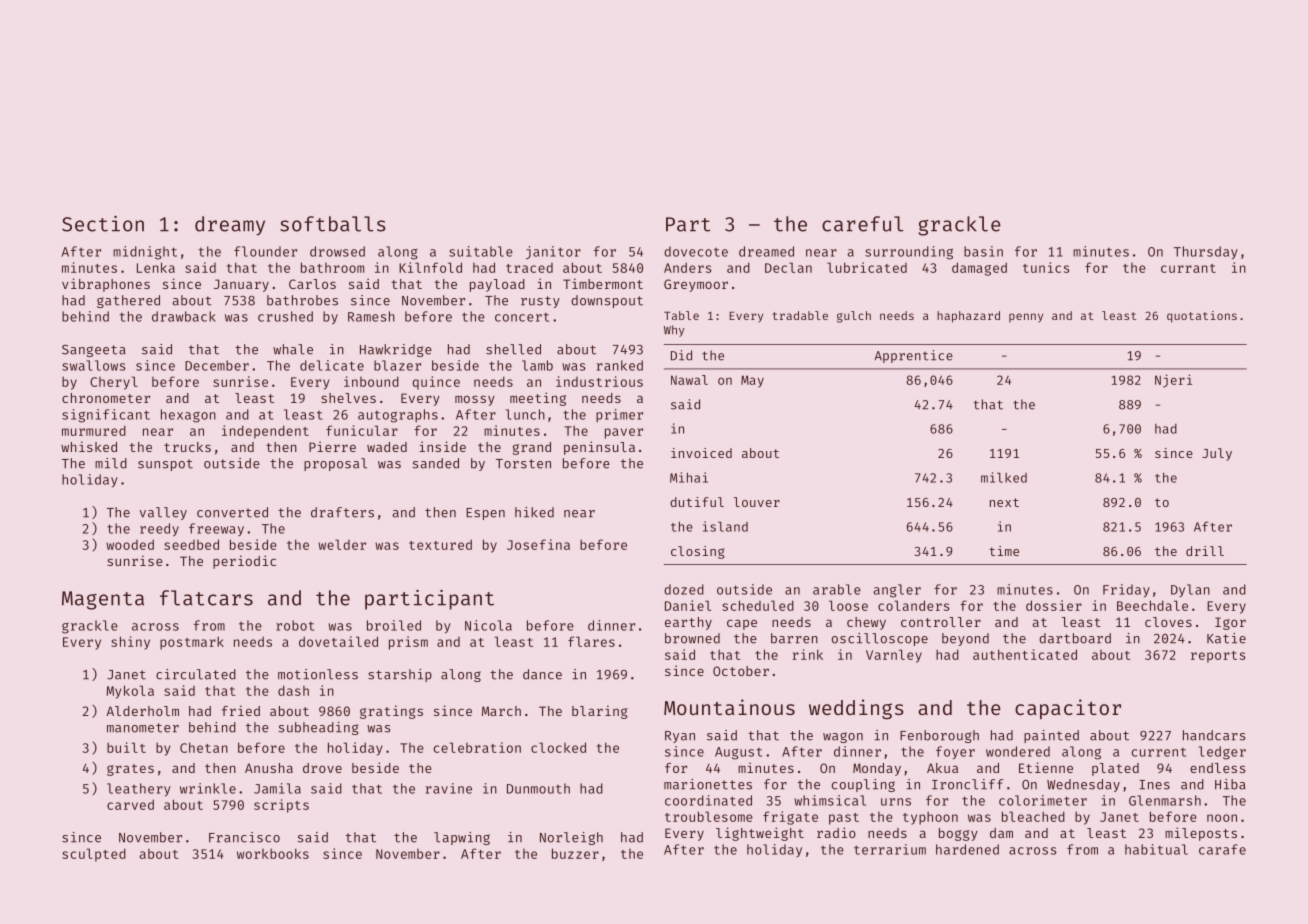  Describe the element at coordinates (1026, 318) in the image. I see `penny` at that location.
